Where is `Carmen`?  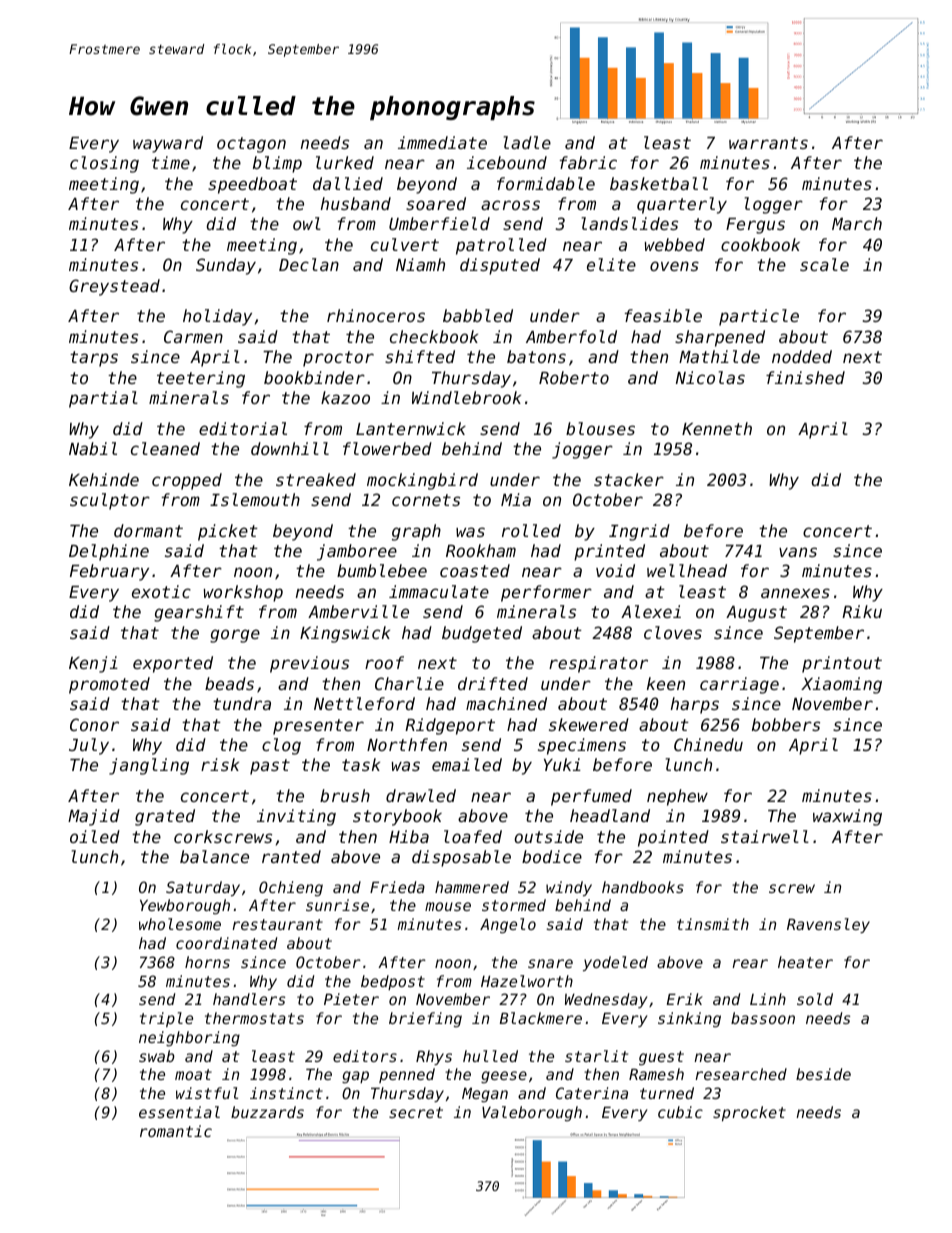 Carmen is located at coordinates (193, 336).
